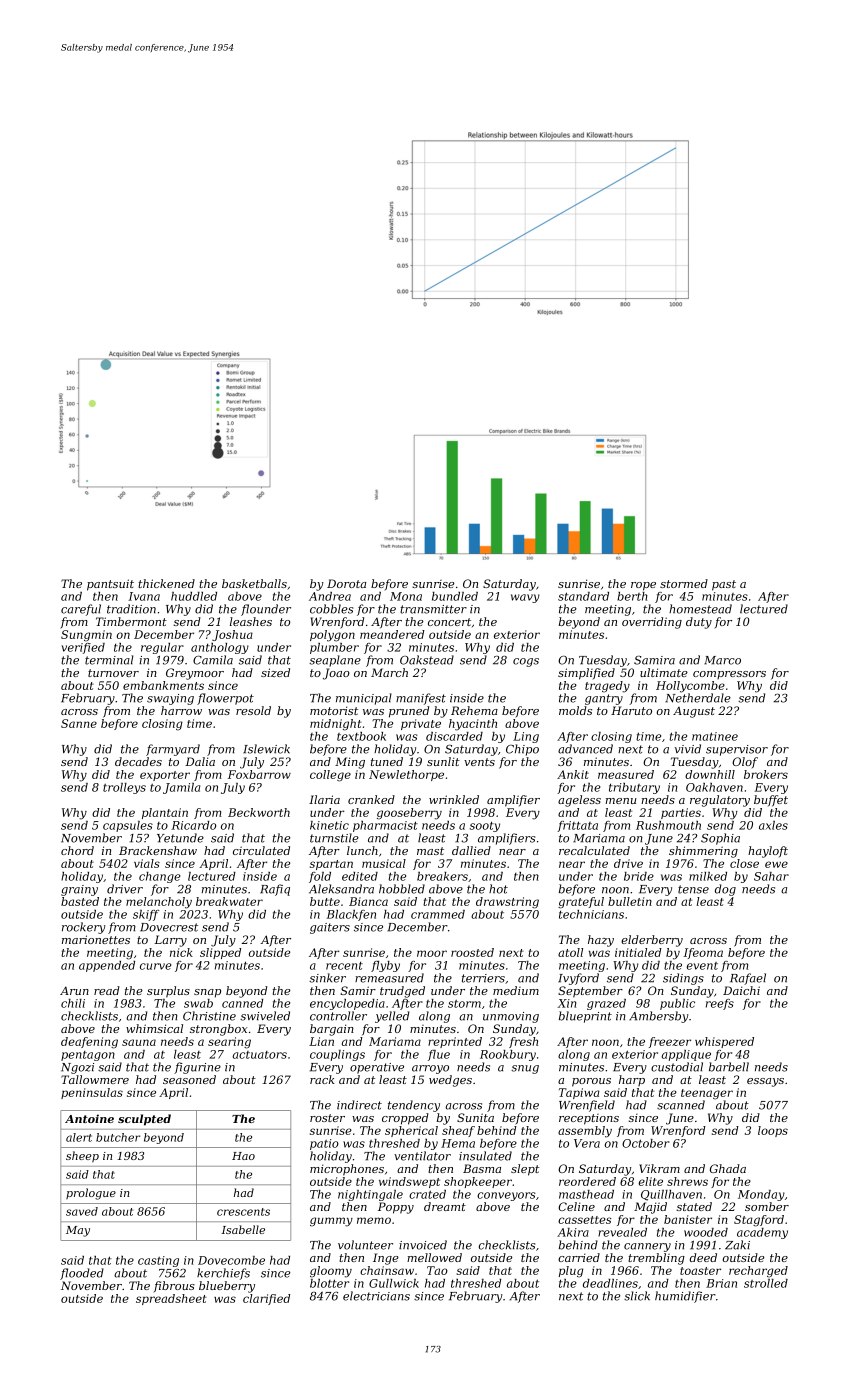  Describe the element at coordinates (254, 583) in the page. I see `basketballs` at that location.
